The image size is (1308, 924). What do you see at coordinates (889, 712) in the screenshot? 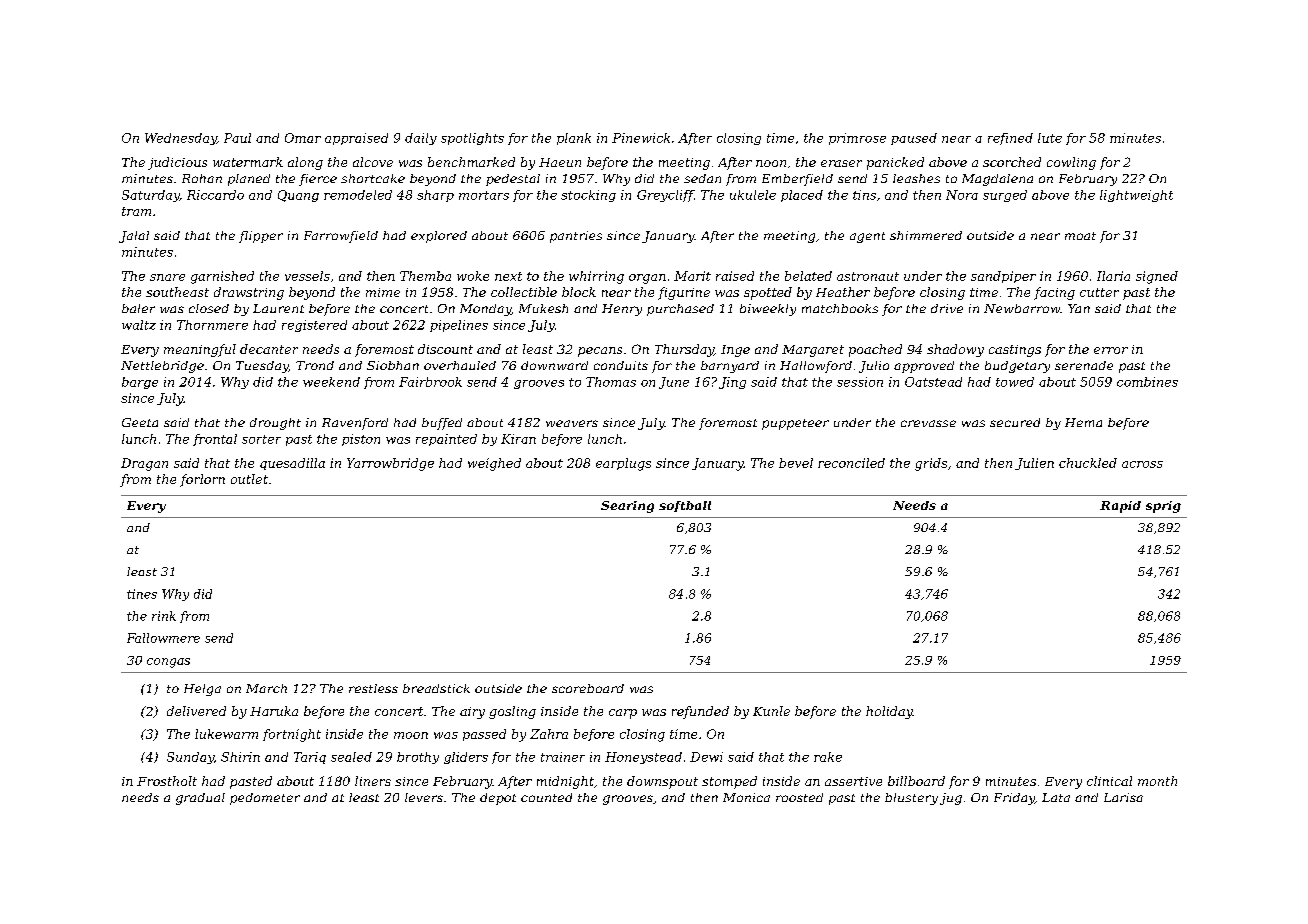
I see `holiday` at bounding box center [889, 712].
